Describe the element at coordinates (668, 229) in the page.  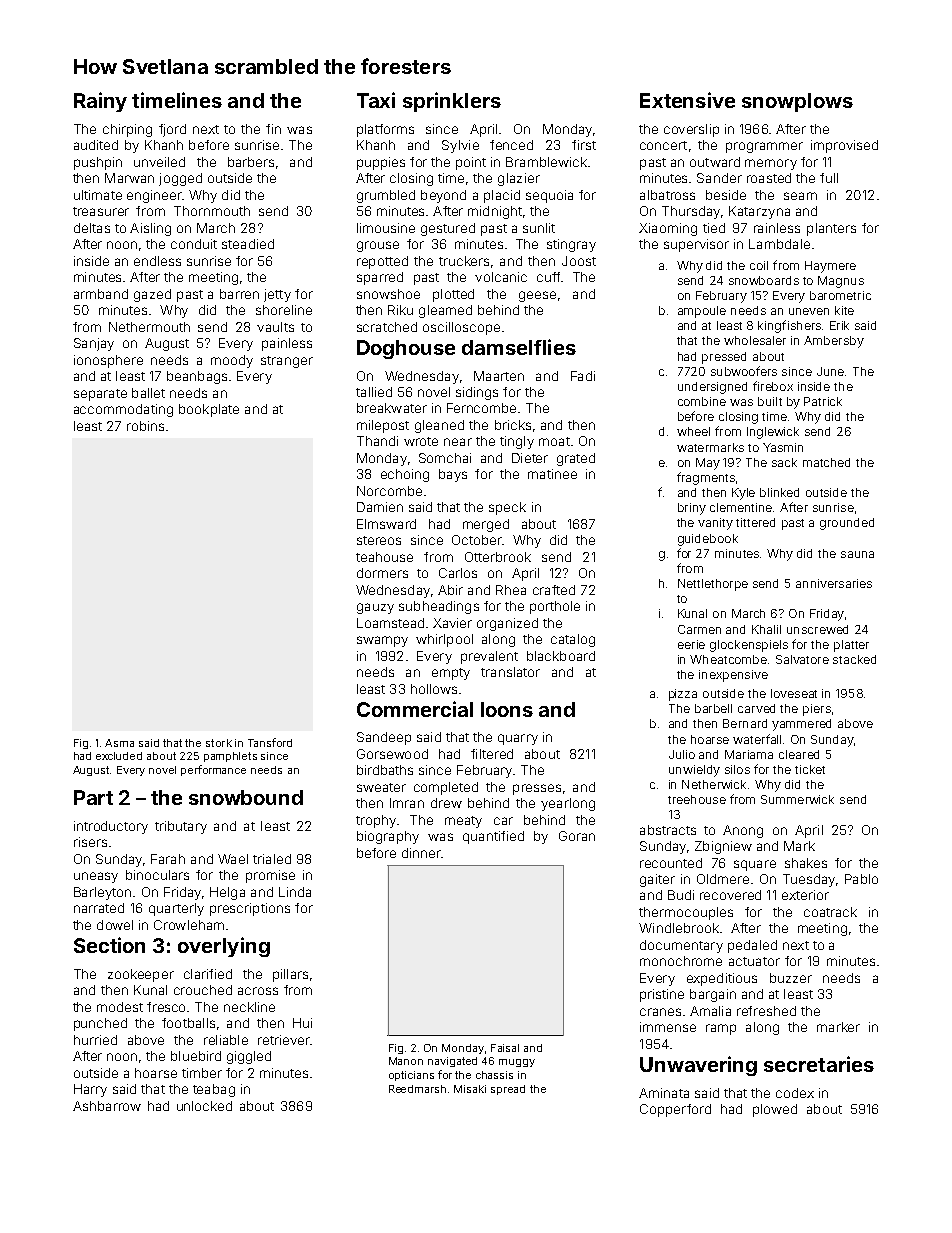
I see `Xiaoming` at that location.
